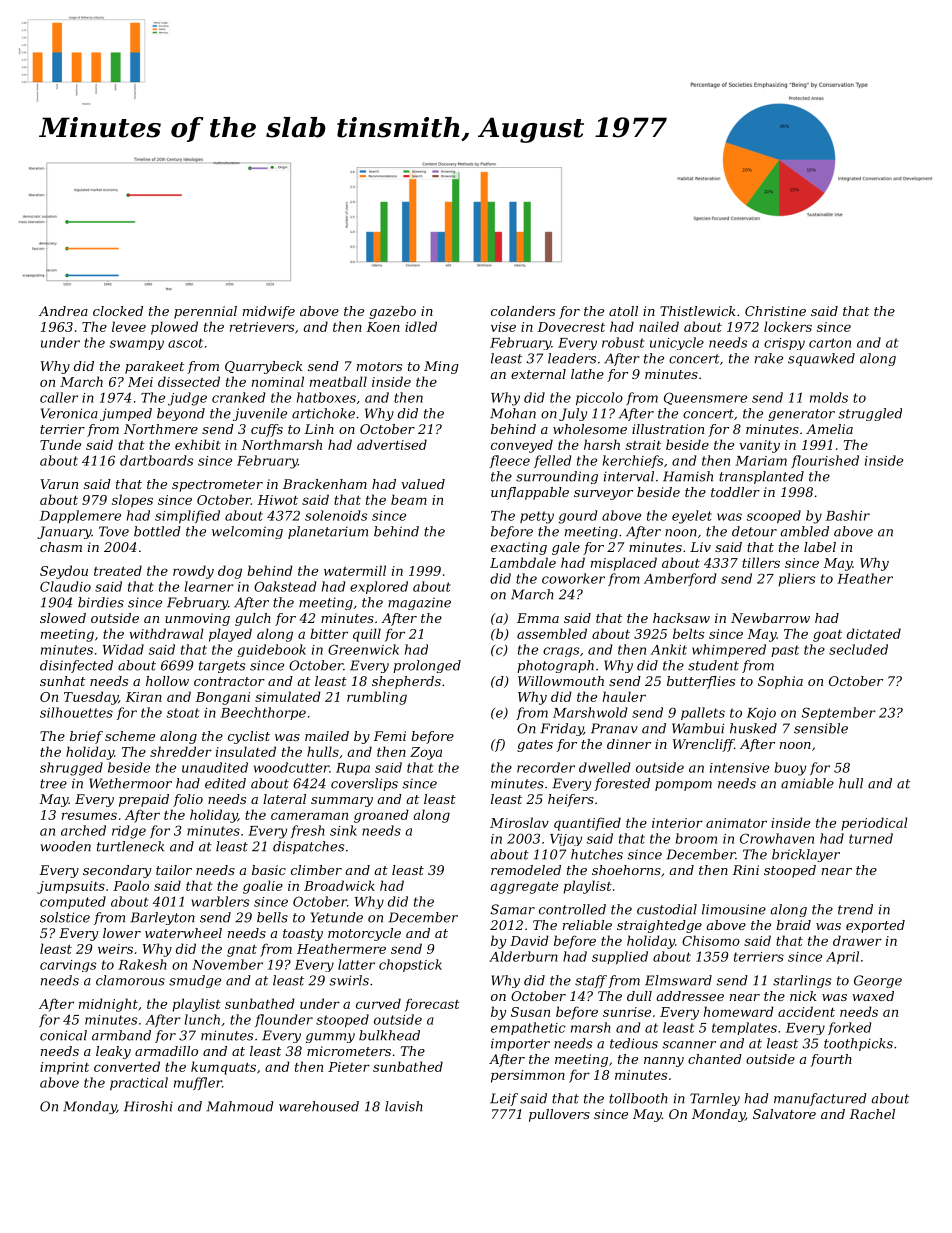  What do you see at coordinates (404, 1106) in the screenshot?
I see `lavish` at bounding box center [404, 1106].
